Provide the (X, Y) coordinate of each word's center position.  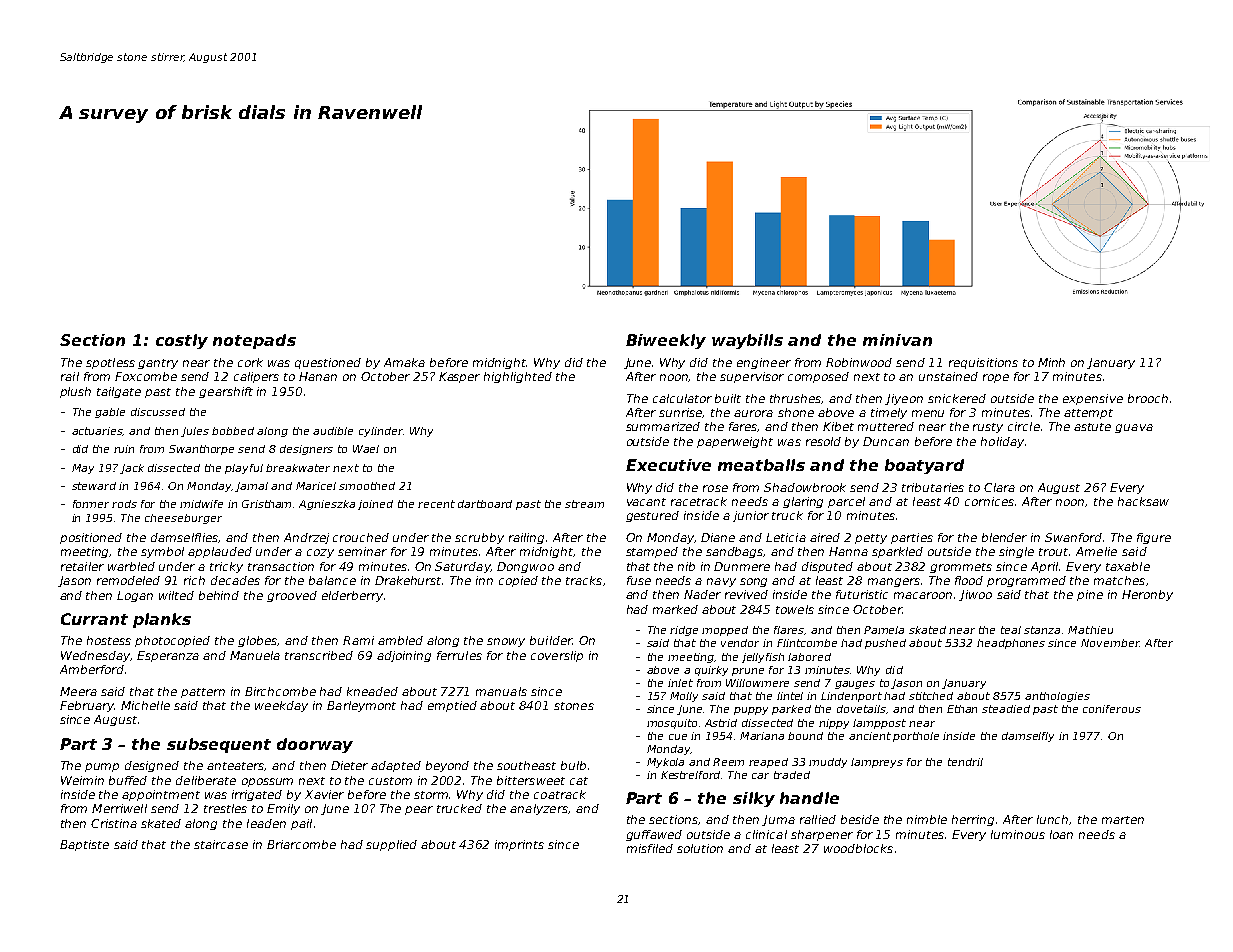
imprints (519, 845)
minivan (897, 340)
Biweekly (666, 341)
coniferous (1112, 709)
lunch (1052, 819)
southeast (526, 765)
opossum (267, 782)
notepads (254, 341)
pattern (203, 693)
